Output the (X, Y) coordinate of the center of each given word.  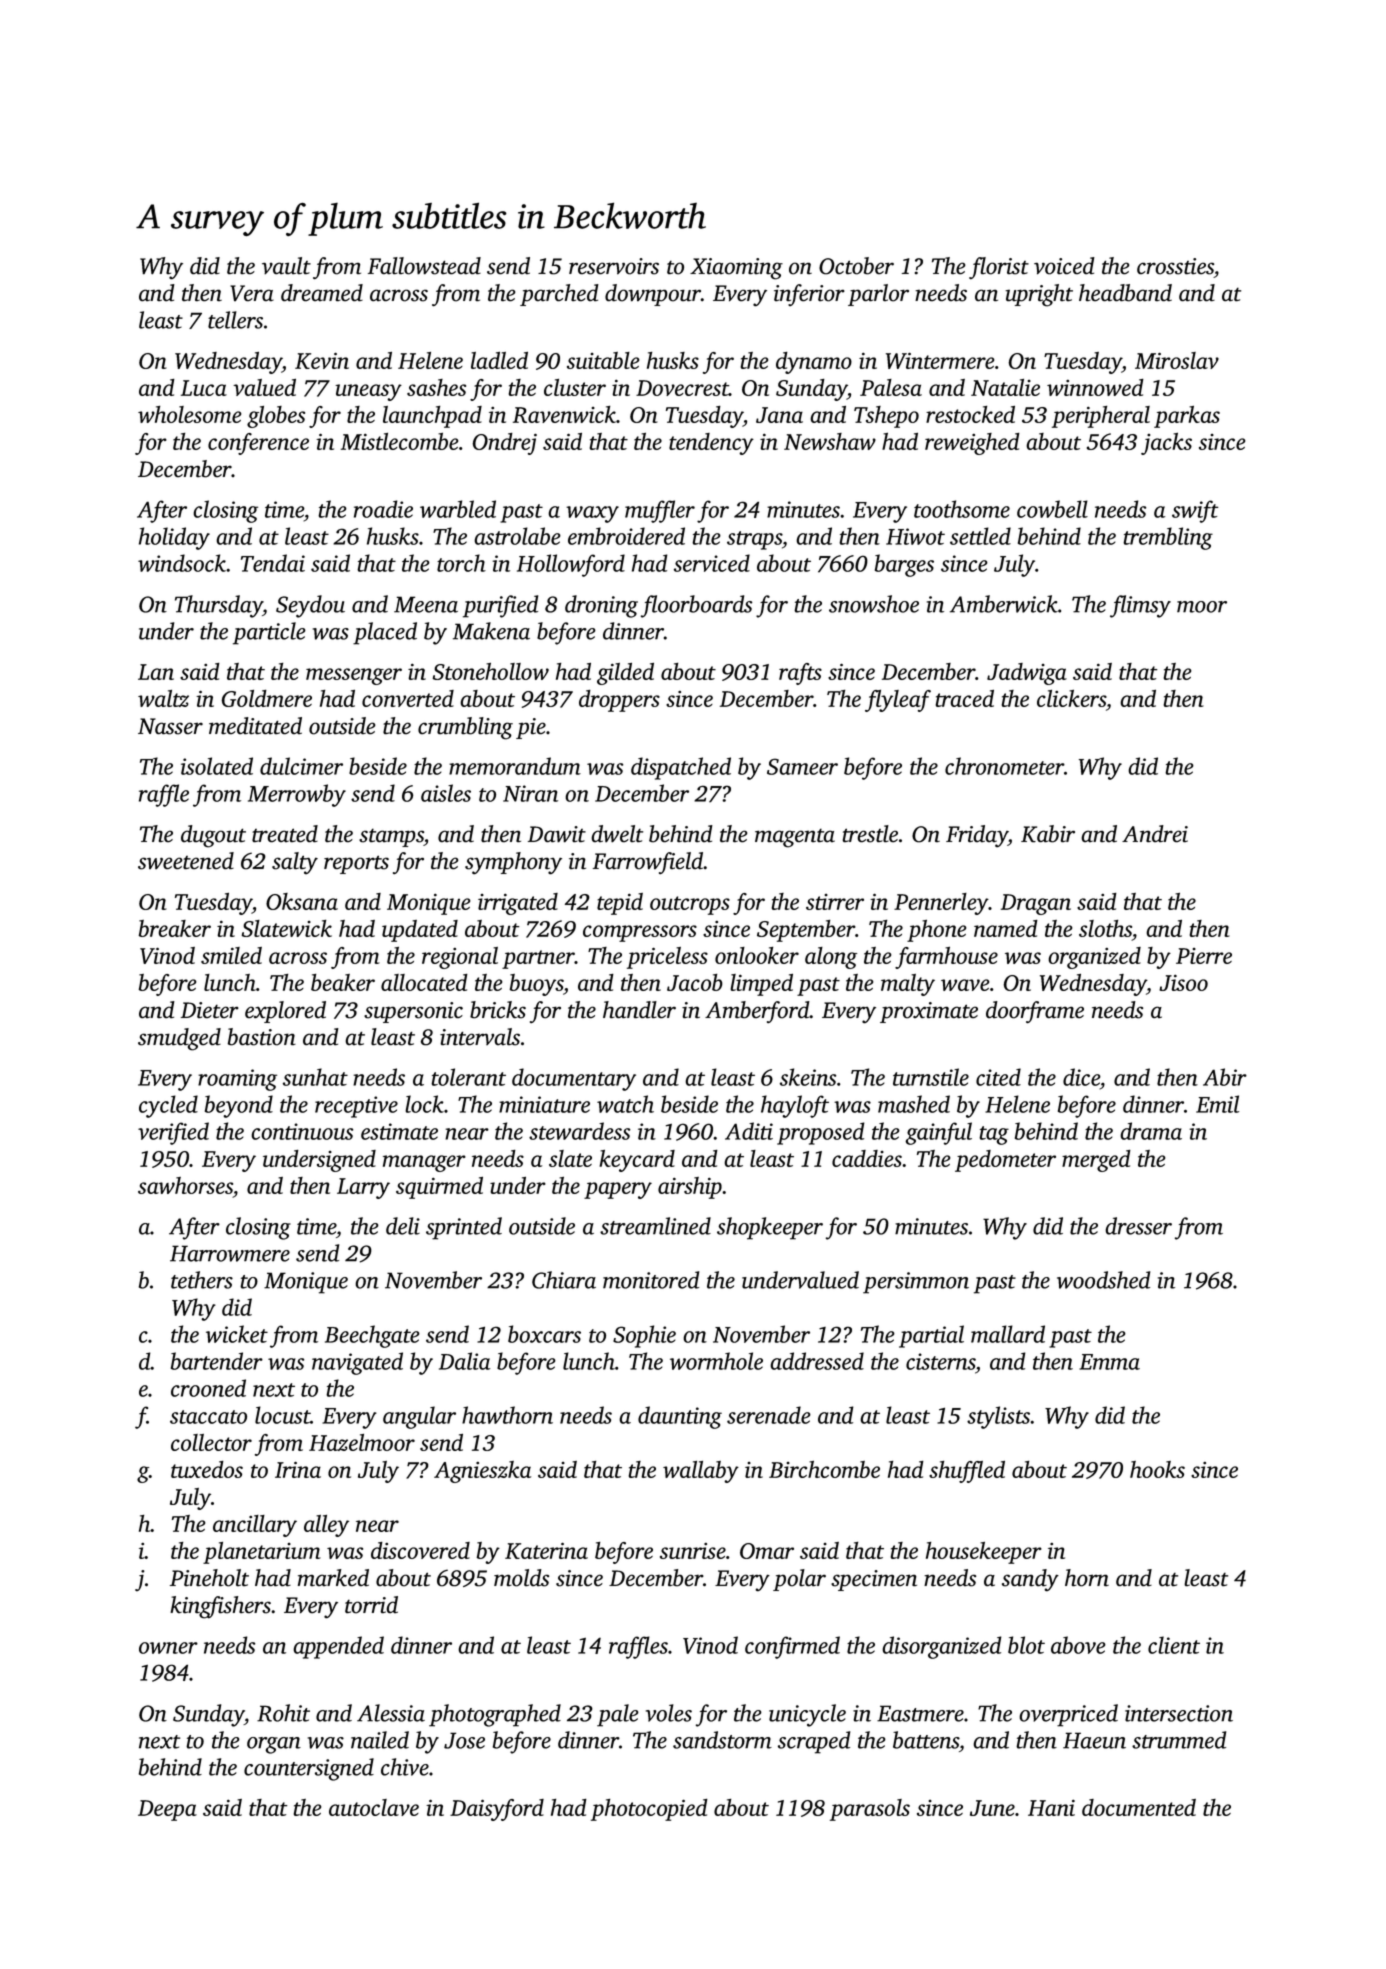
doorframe (1035, 1012)
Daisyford (497, 1810)
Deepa (167, 1810)
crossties (1175, 266)
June (992, 1808)
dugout (213, 836)
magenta (795, 838)
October (856, 266)
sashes (436, 387)
